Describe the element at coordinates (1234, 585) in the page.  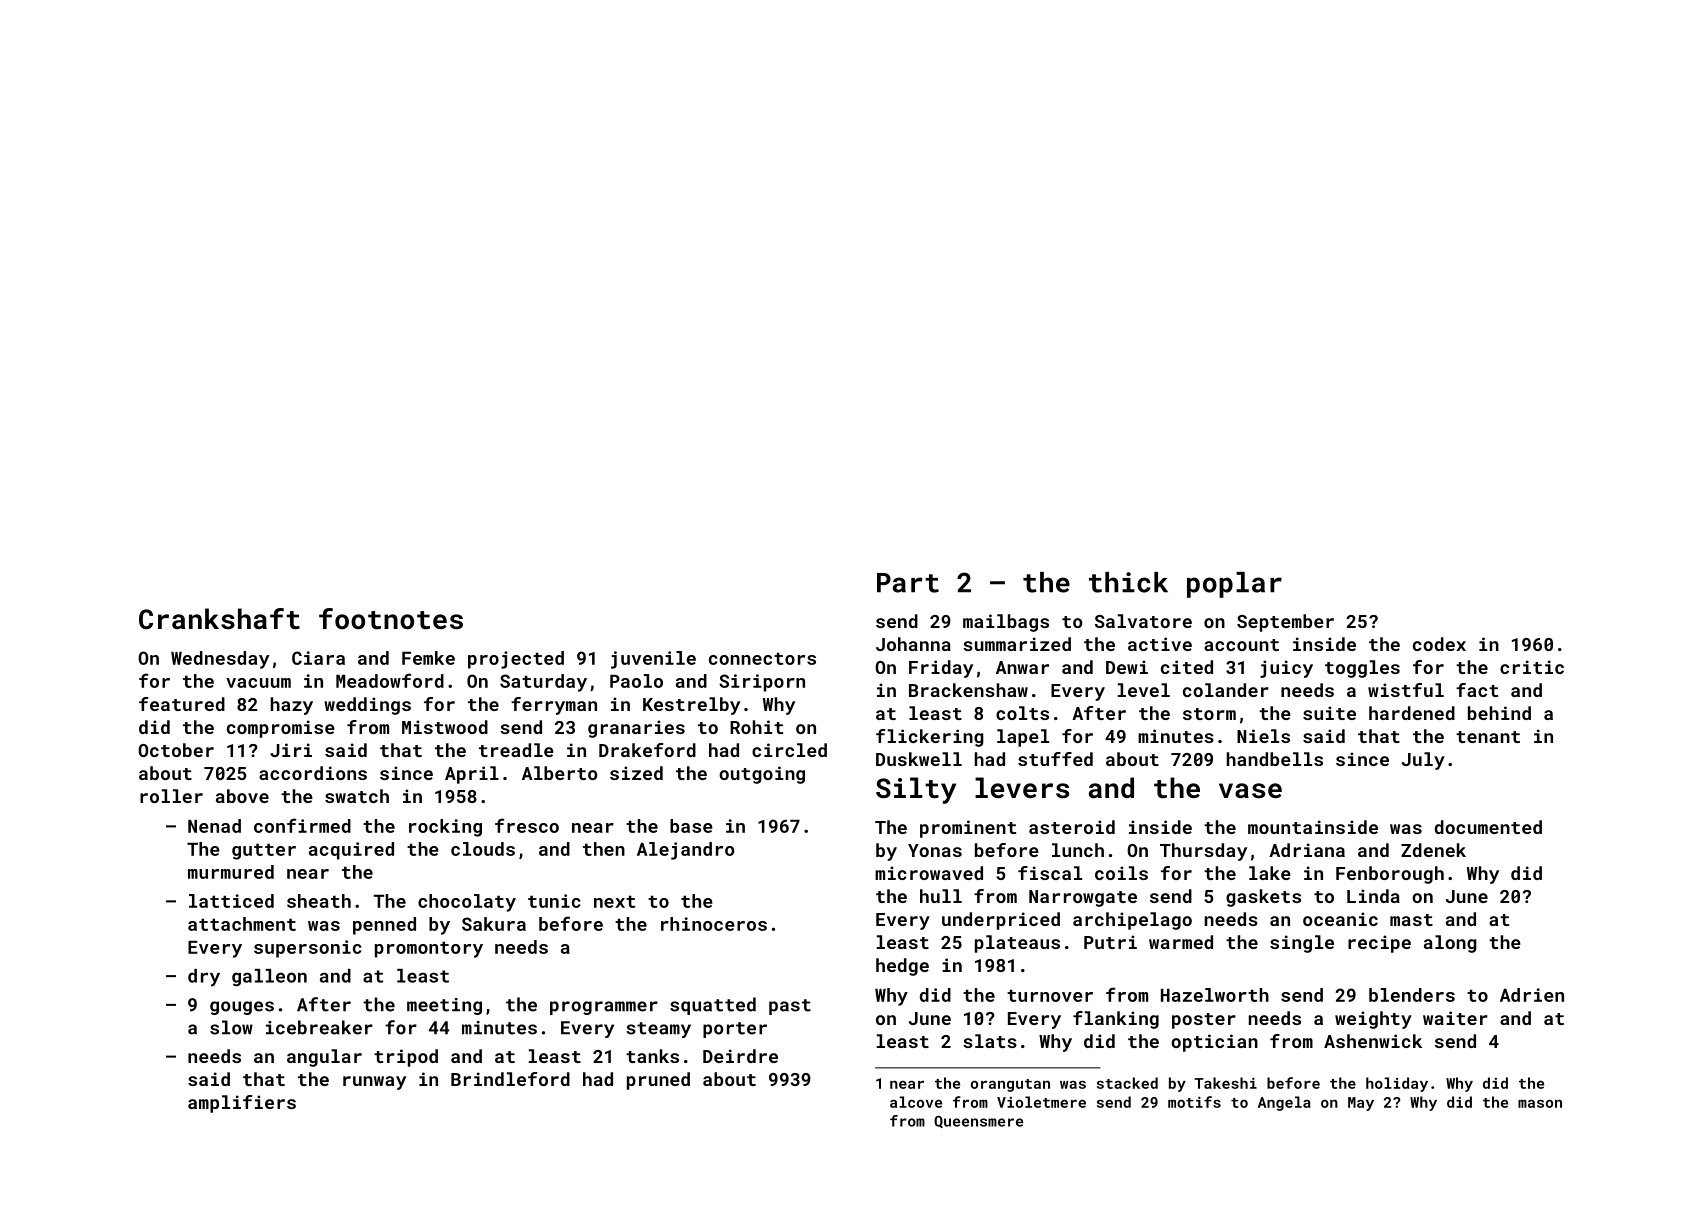
I see `poplar` at that location.
